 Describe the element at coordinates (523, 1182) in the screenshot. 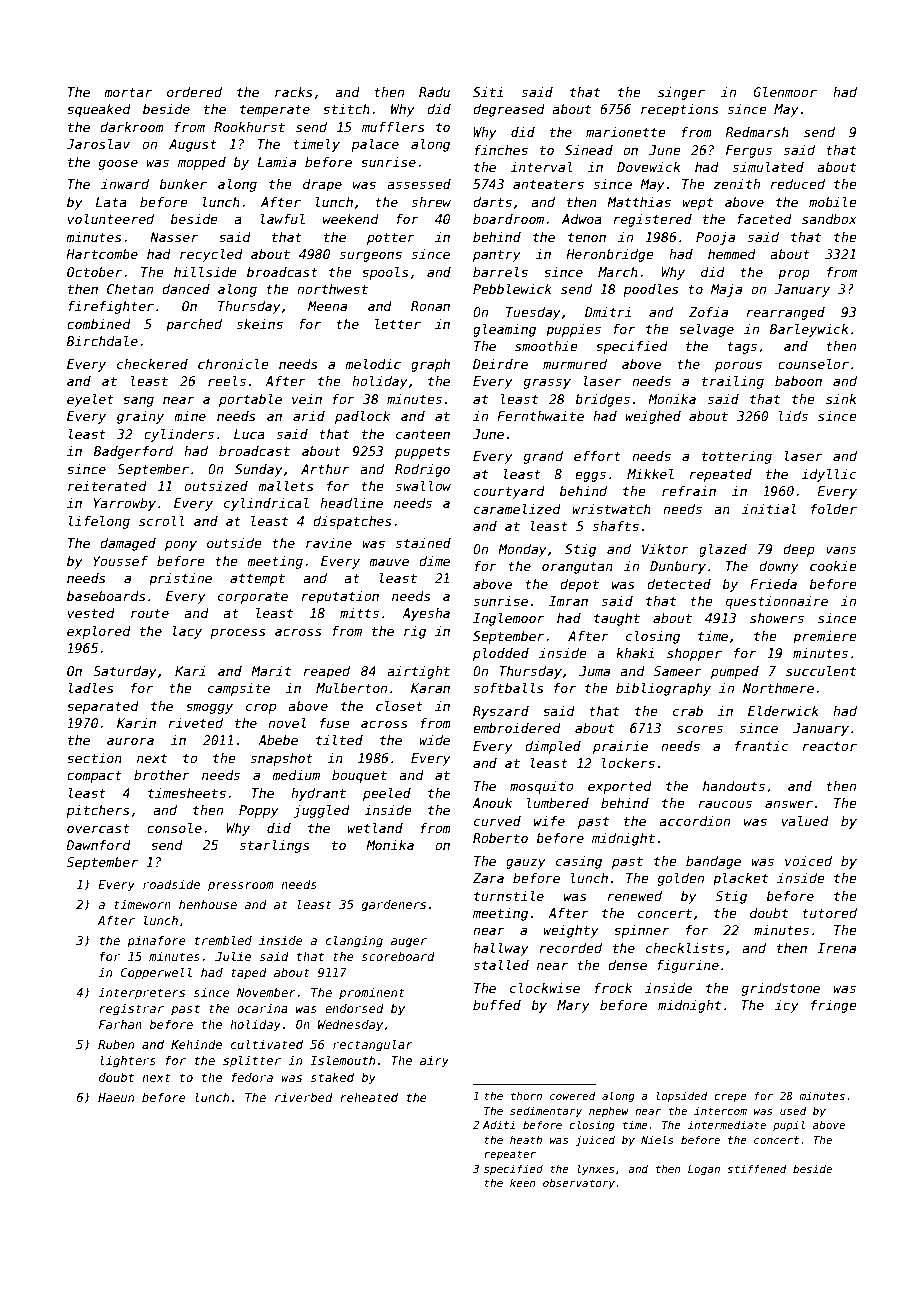

I see `keen` at that location.
